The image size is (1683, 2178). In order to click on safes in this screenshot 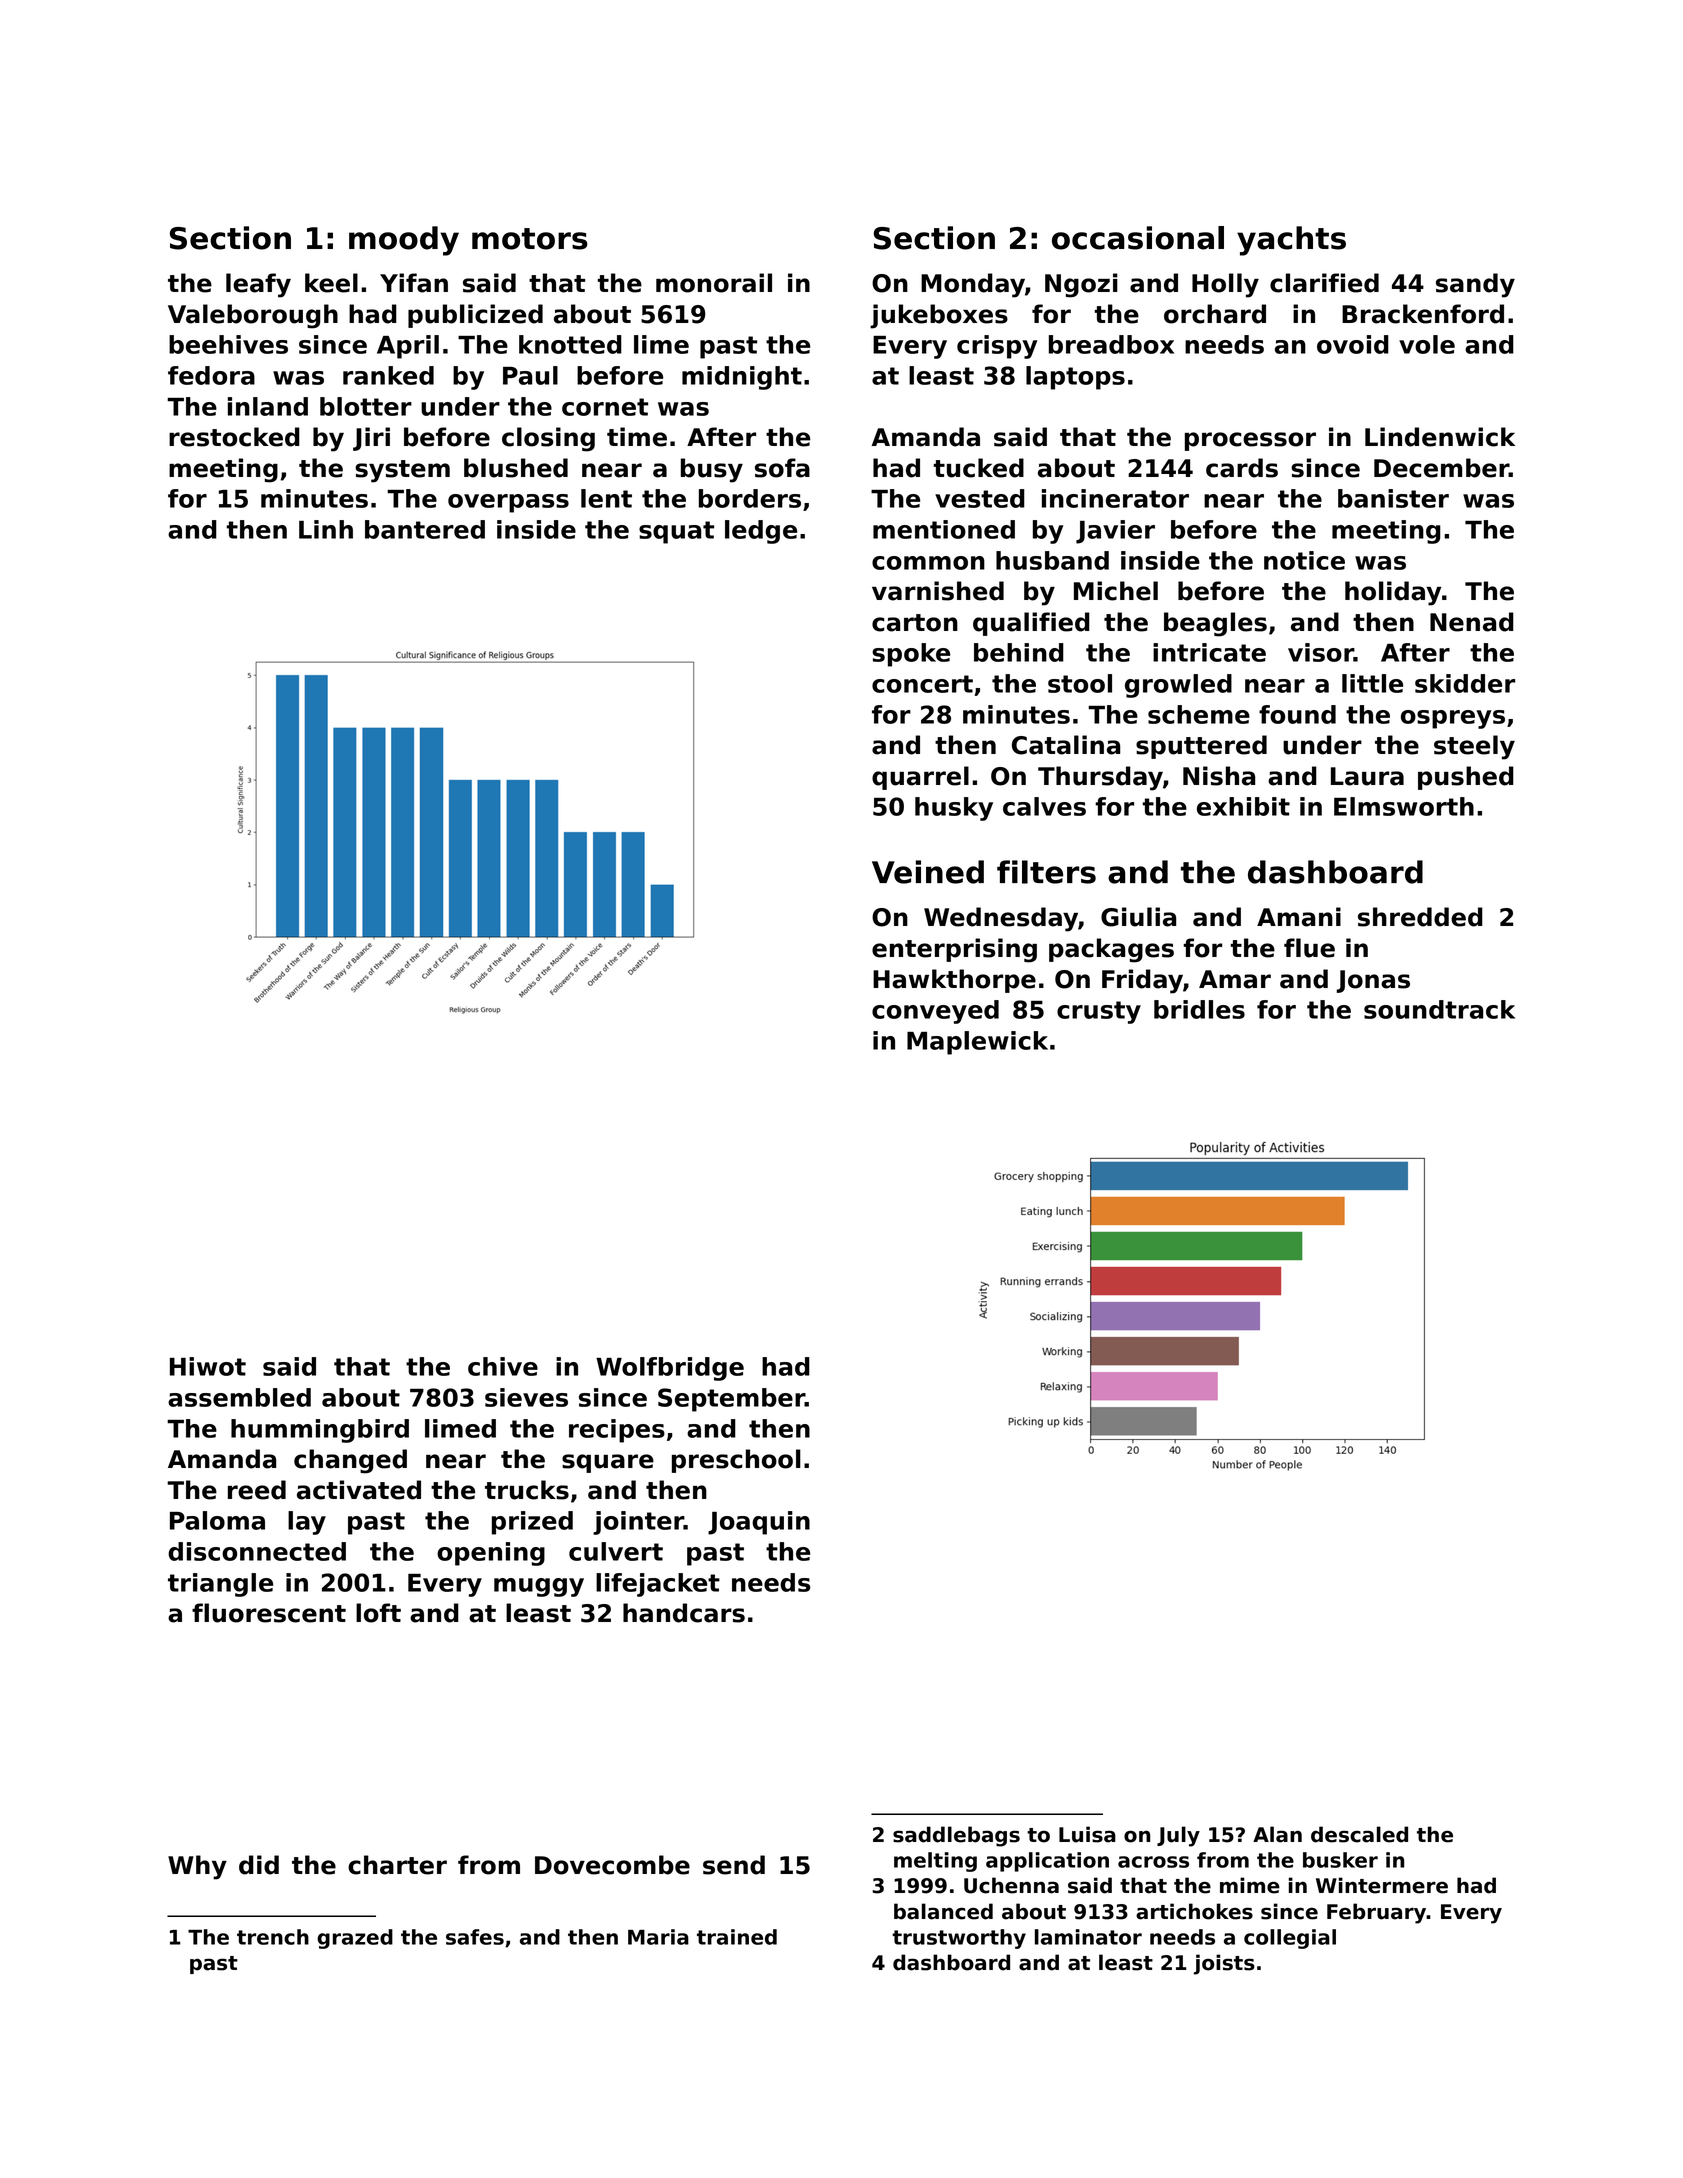, I will do `click(475, 1937)`.
